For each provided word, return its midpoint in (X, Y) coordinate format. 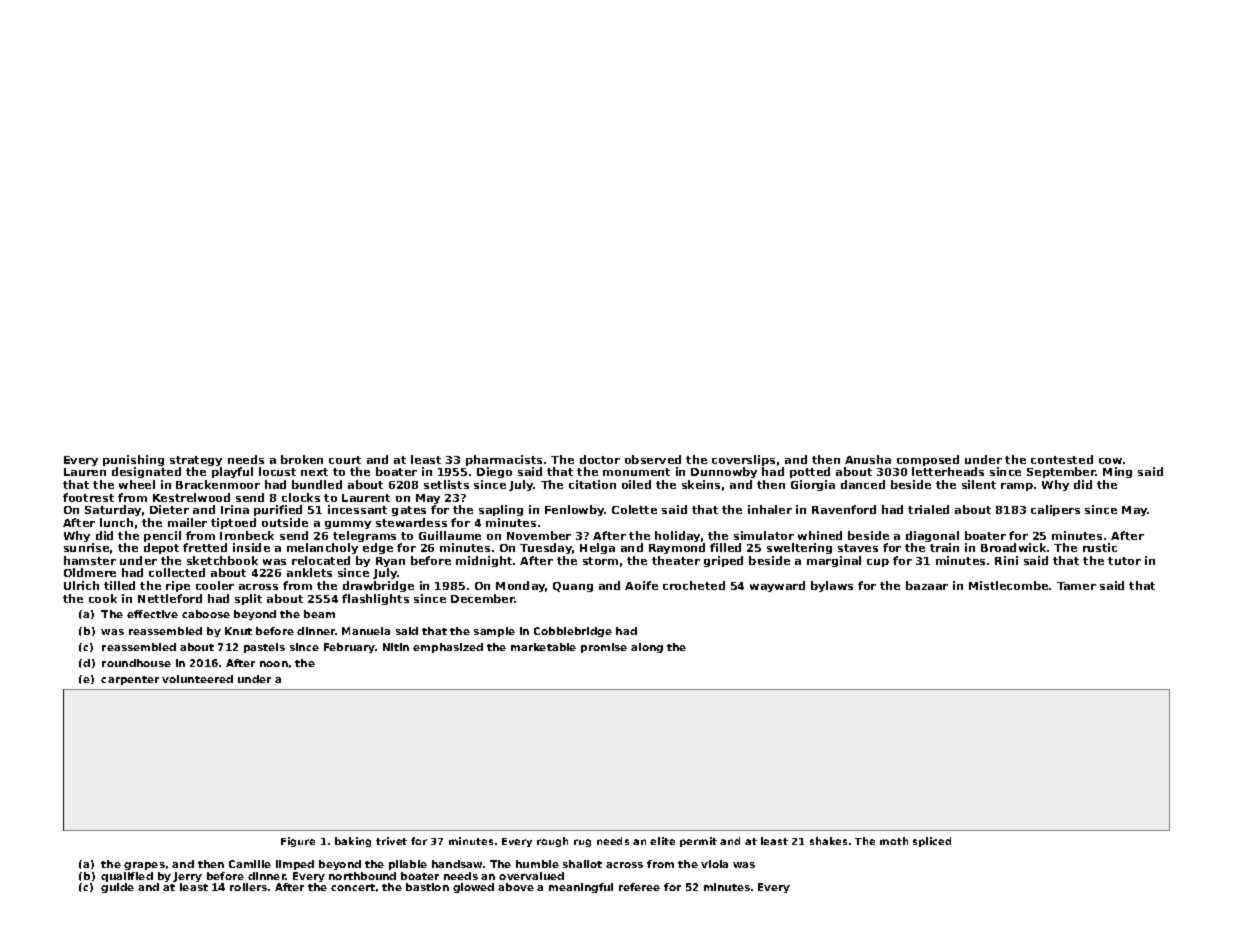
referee (639, 887)
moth (894, 841)
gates (409, 511)
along (647, 648)
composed (928, 460)
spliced (932, 842)
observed (653, 459)
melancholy (322, 548)
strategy (196, 462)
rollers (248, 887)
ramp (1017, 487)
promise (604, 648)
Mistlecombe (1008, 585)
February (350, 648)
